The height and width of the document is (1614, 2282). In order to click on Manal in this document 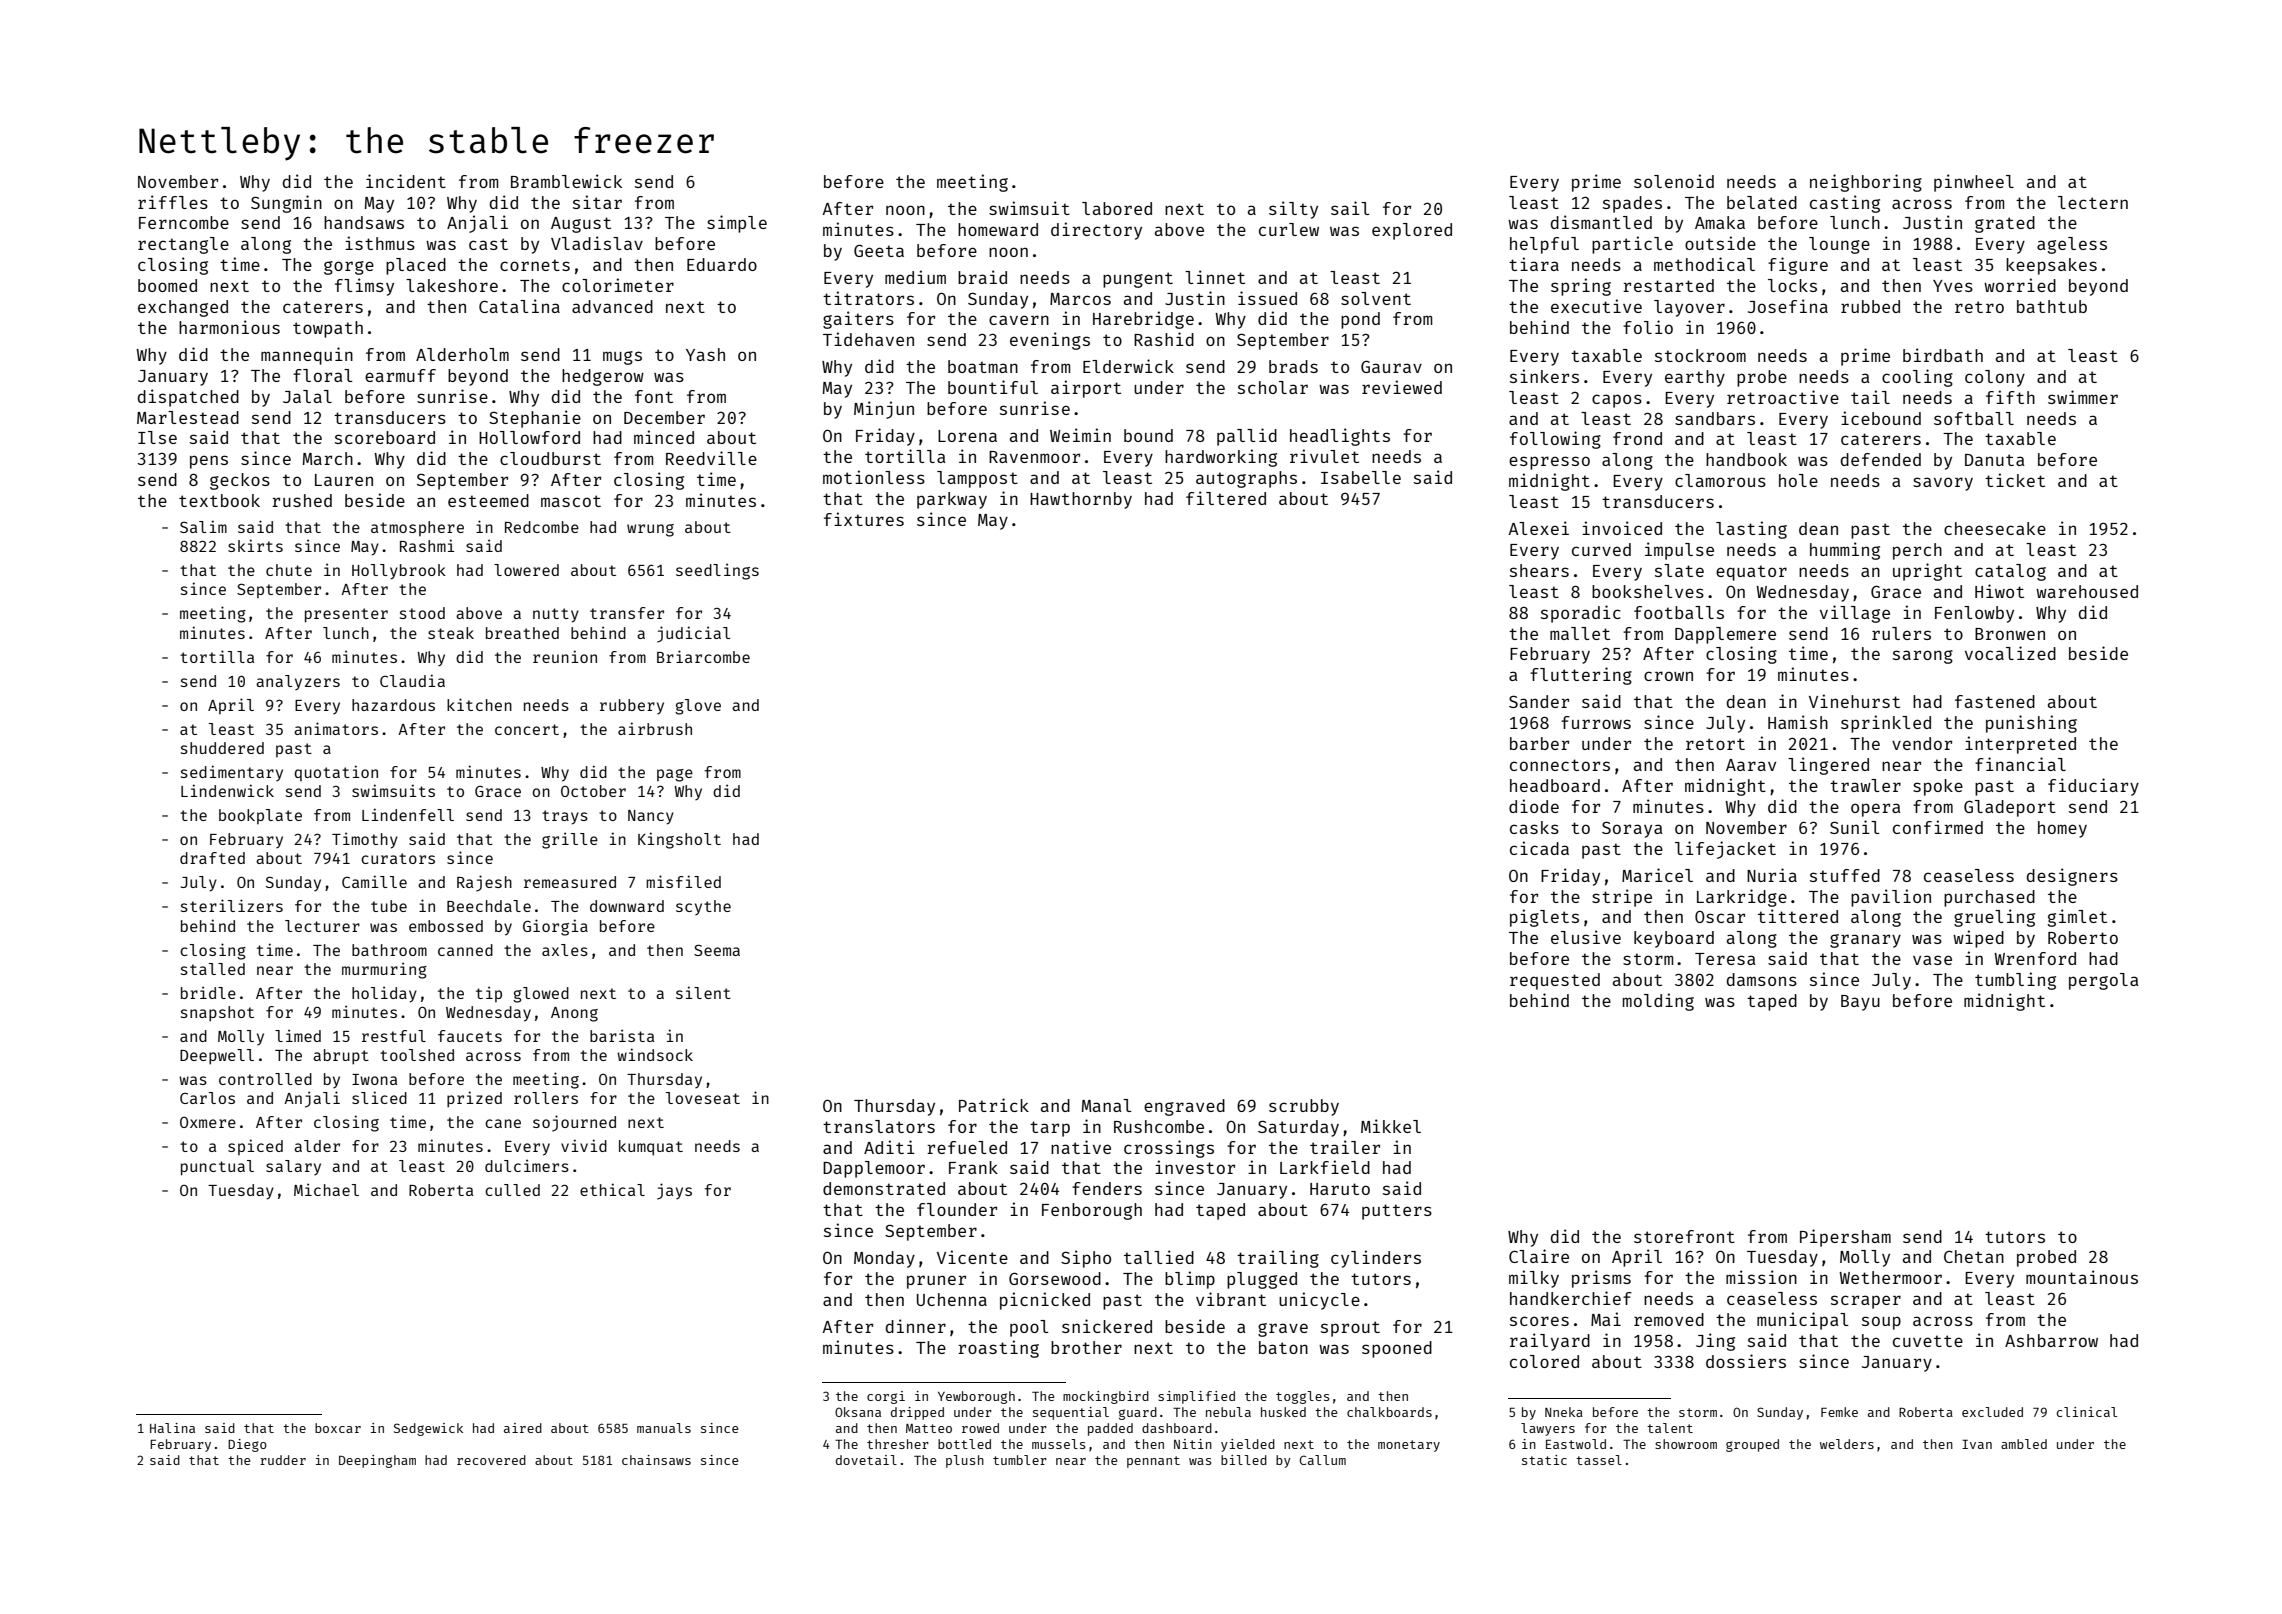, I will do `click(1107, 1105)`.
